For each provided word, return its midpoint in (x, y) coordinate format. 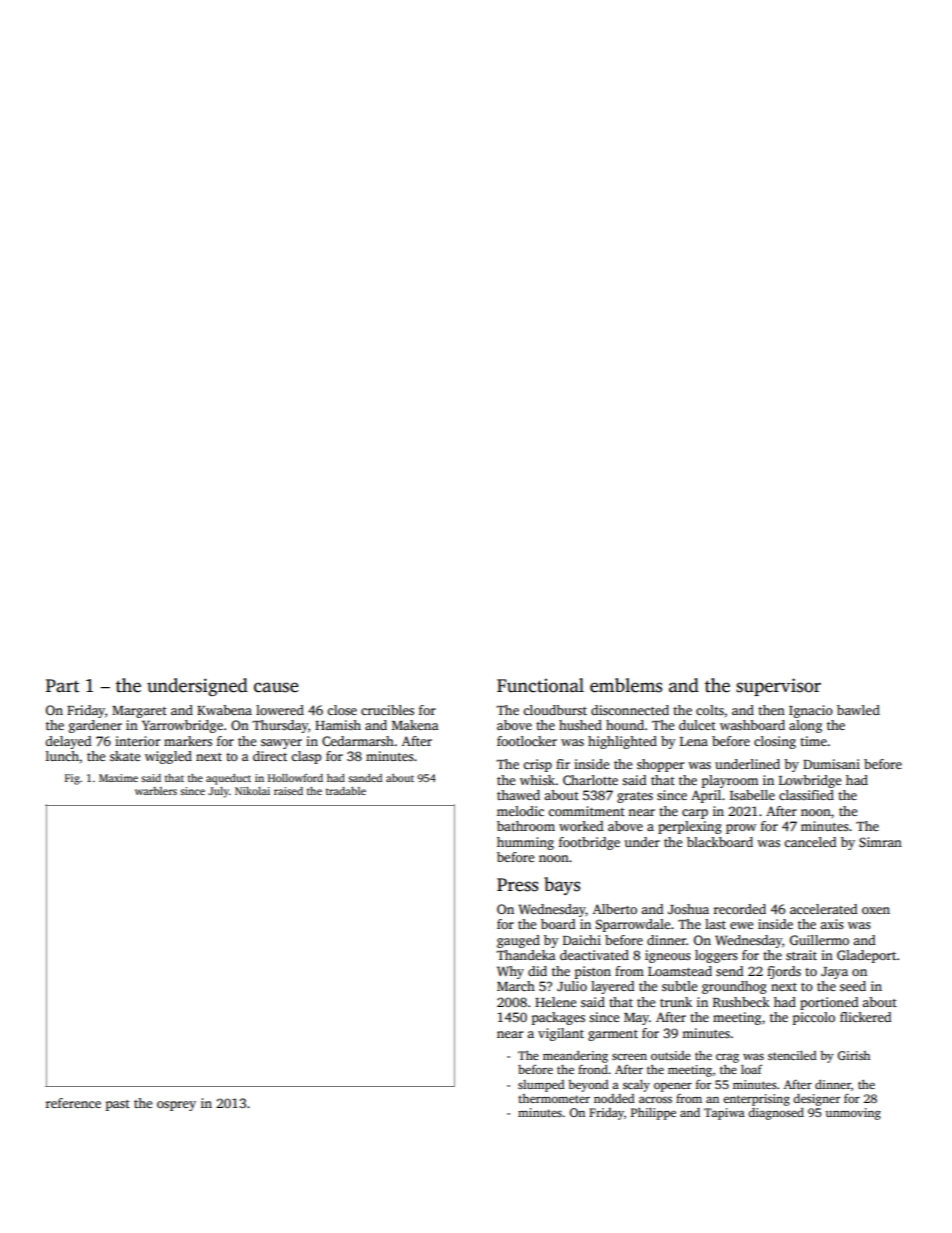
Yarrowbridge (182, 726)
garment (613, 1035)
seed (853, 986)
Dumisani (831, 764)
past (118, 1105)
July (218, 792)
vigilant (561, 1034)
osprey (176, 1106)
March (516, 986)
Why (510, 972)
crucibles (387, 710)
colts (710, 710)
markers (188, 741)
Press (517, 885)
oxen (876, 910)
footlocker (527, 741)
